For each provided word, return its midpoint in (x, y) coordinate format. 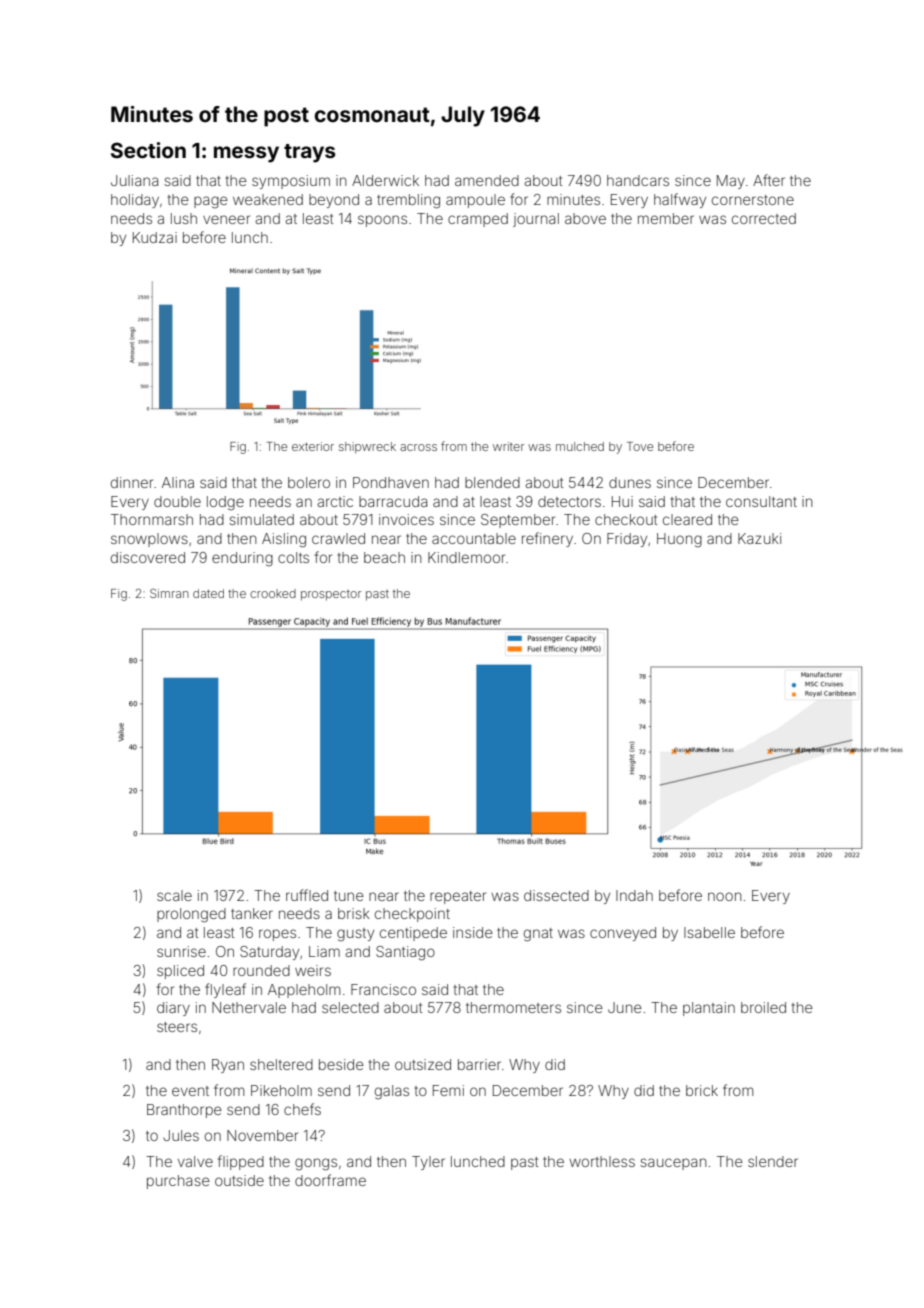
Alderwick (385, 180)
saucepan (673, 1164)
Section (148, 150)
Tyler (428, 1163)
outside (239, 1180)
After (769, 180)
